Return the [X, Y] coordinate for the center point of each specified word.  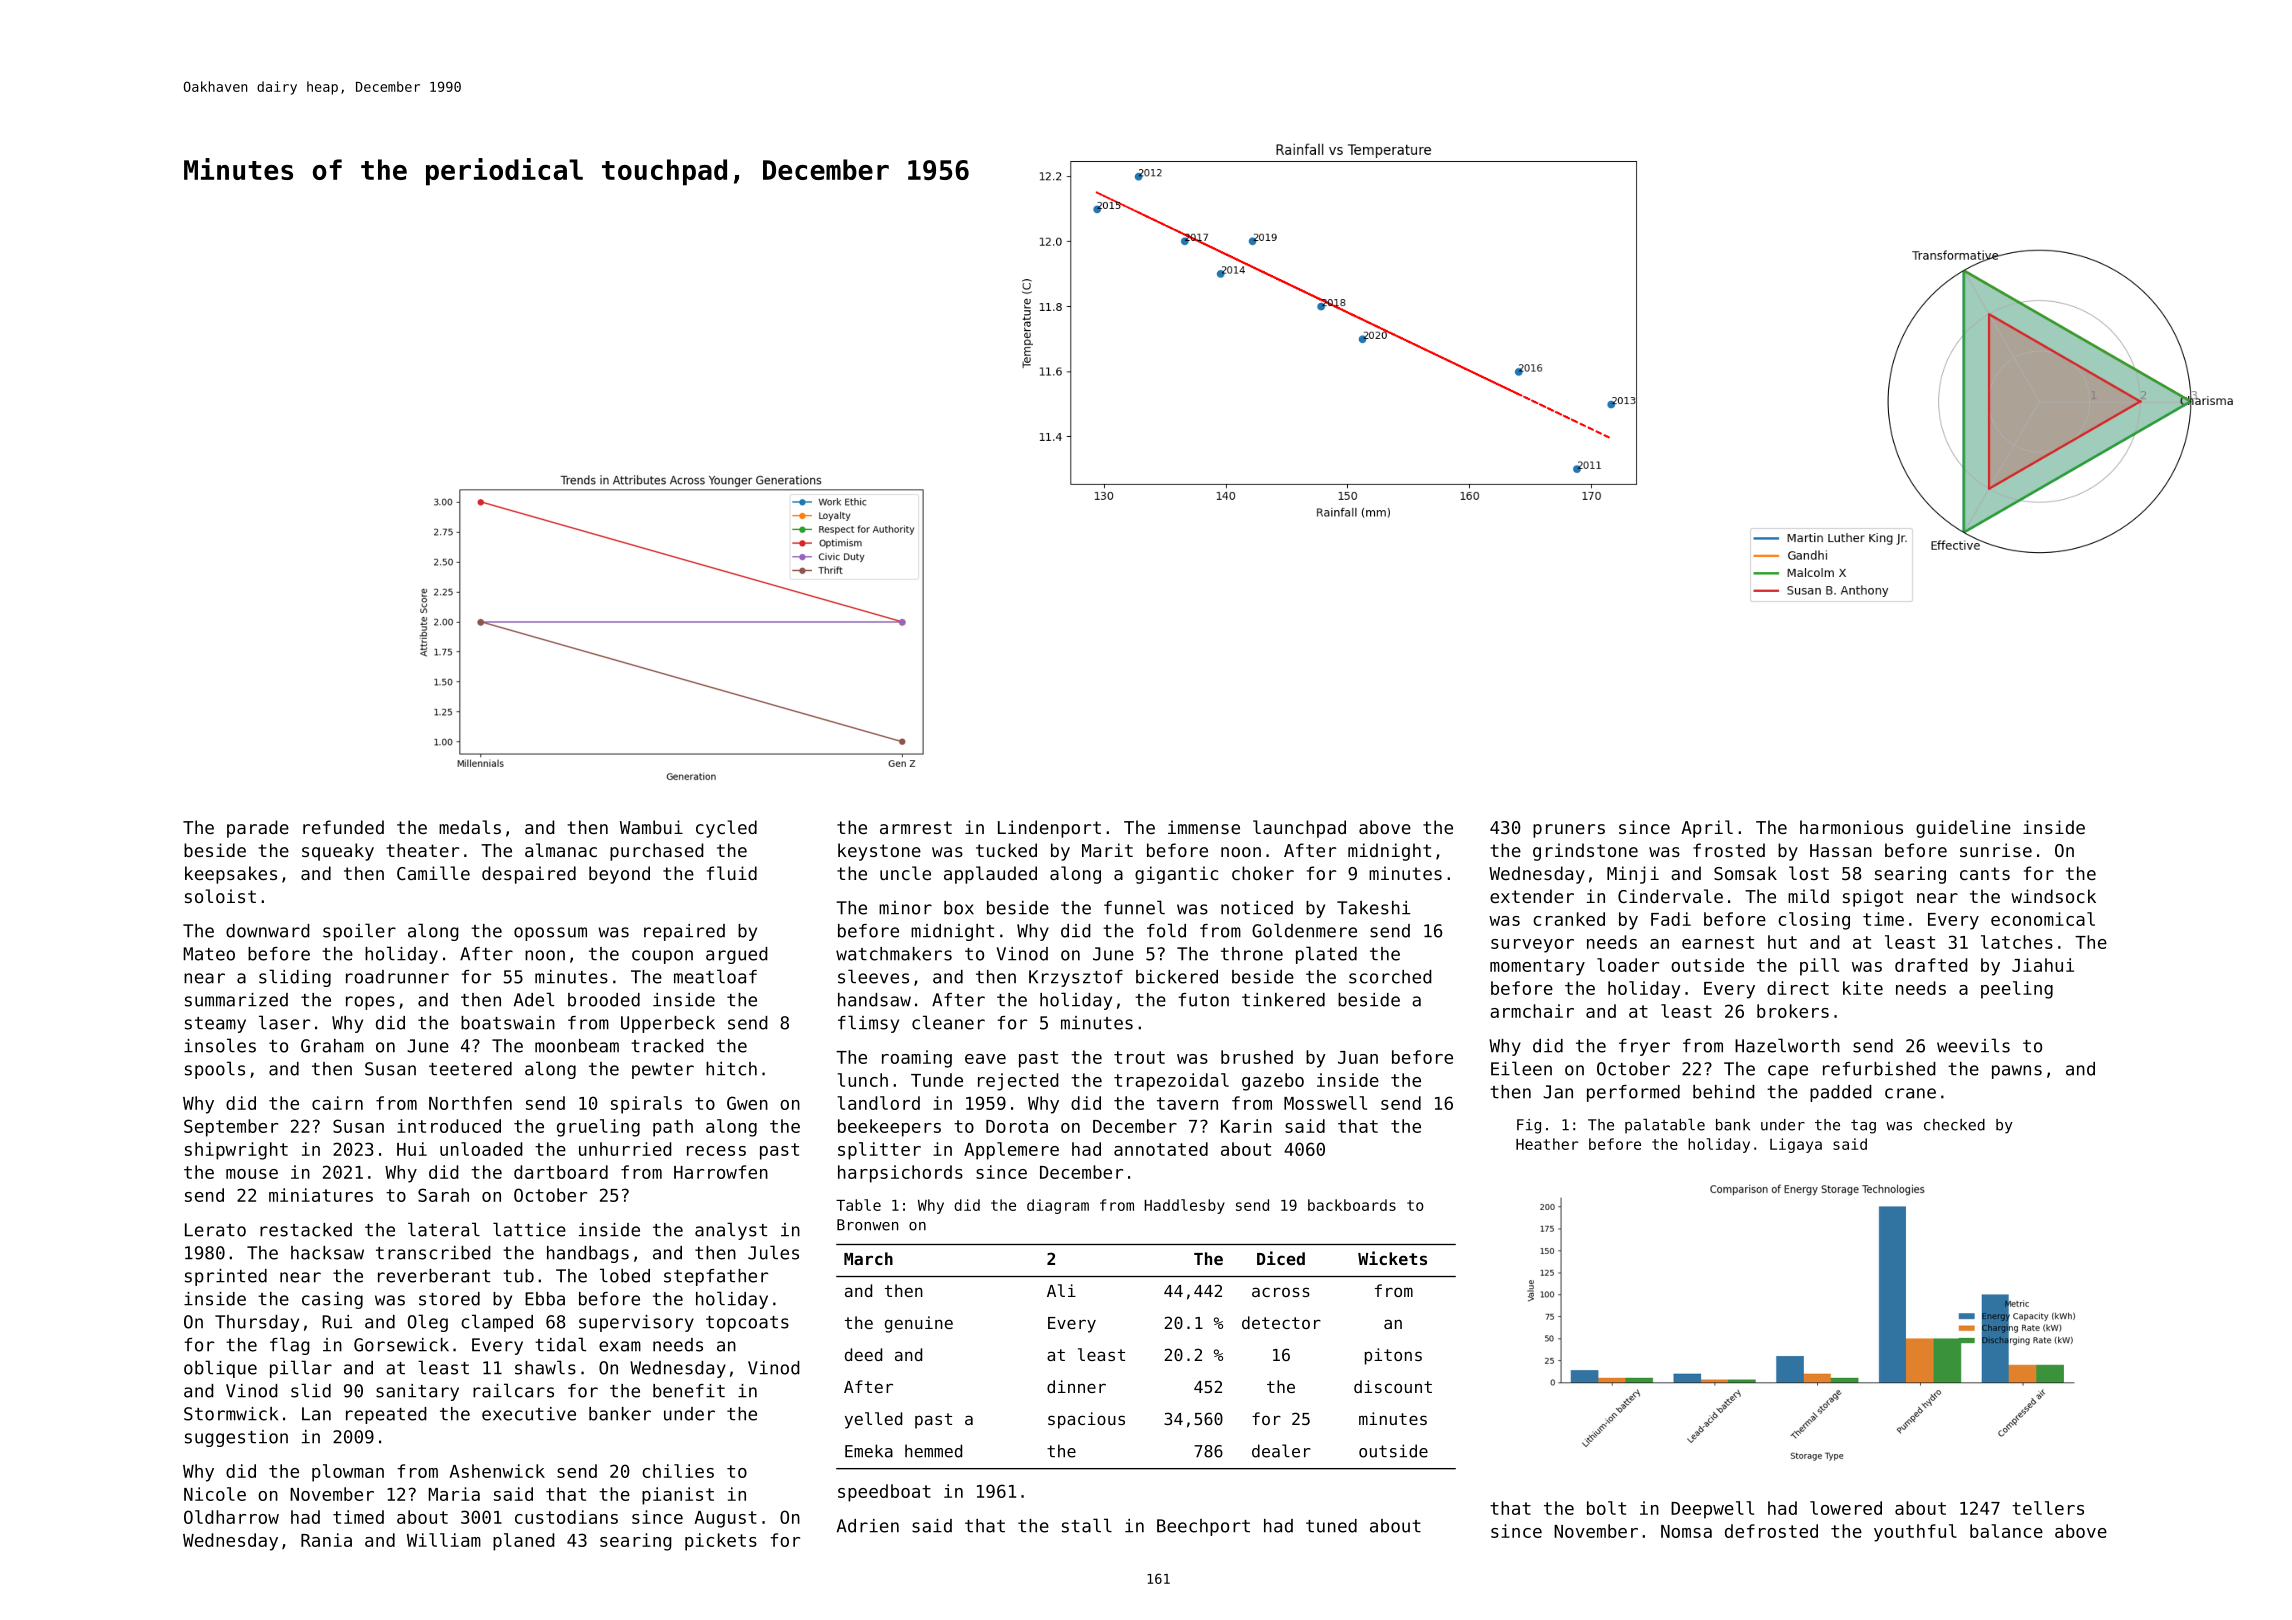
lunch [862, 1080]
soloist [220, 896]
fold [1166, 930]
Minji [1633, 875]
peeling [2017, 990]
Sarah [443, 1195]
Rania [326, 1540]
